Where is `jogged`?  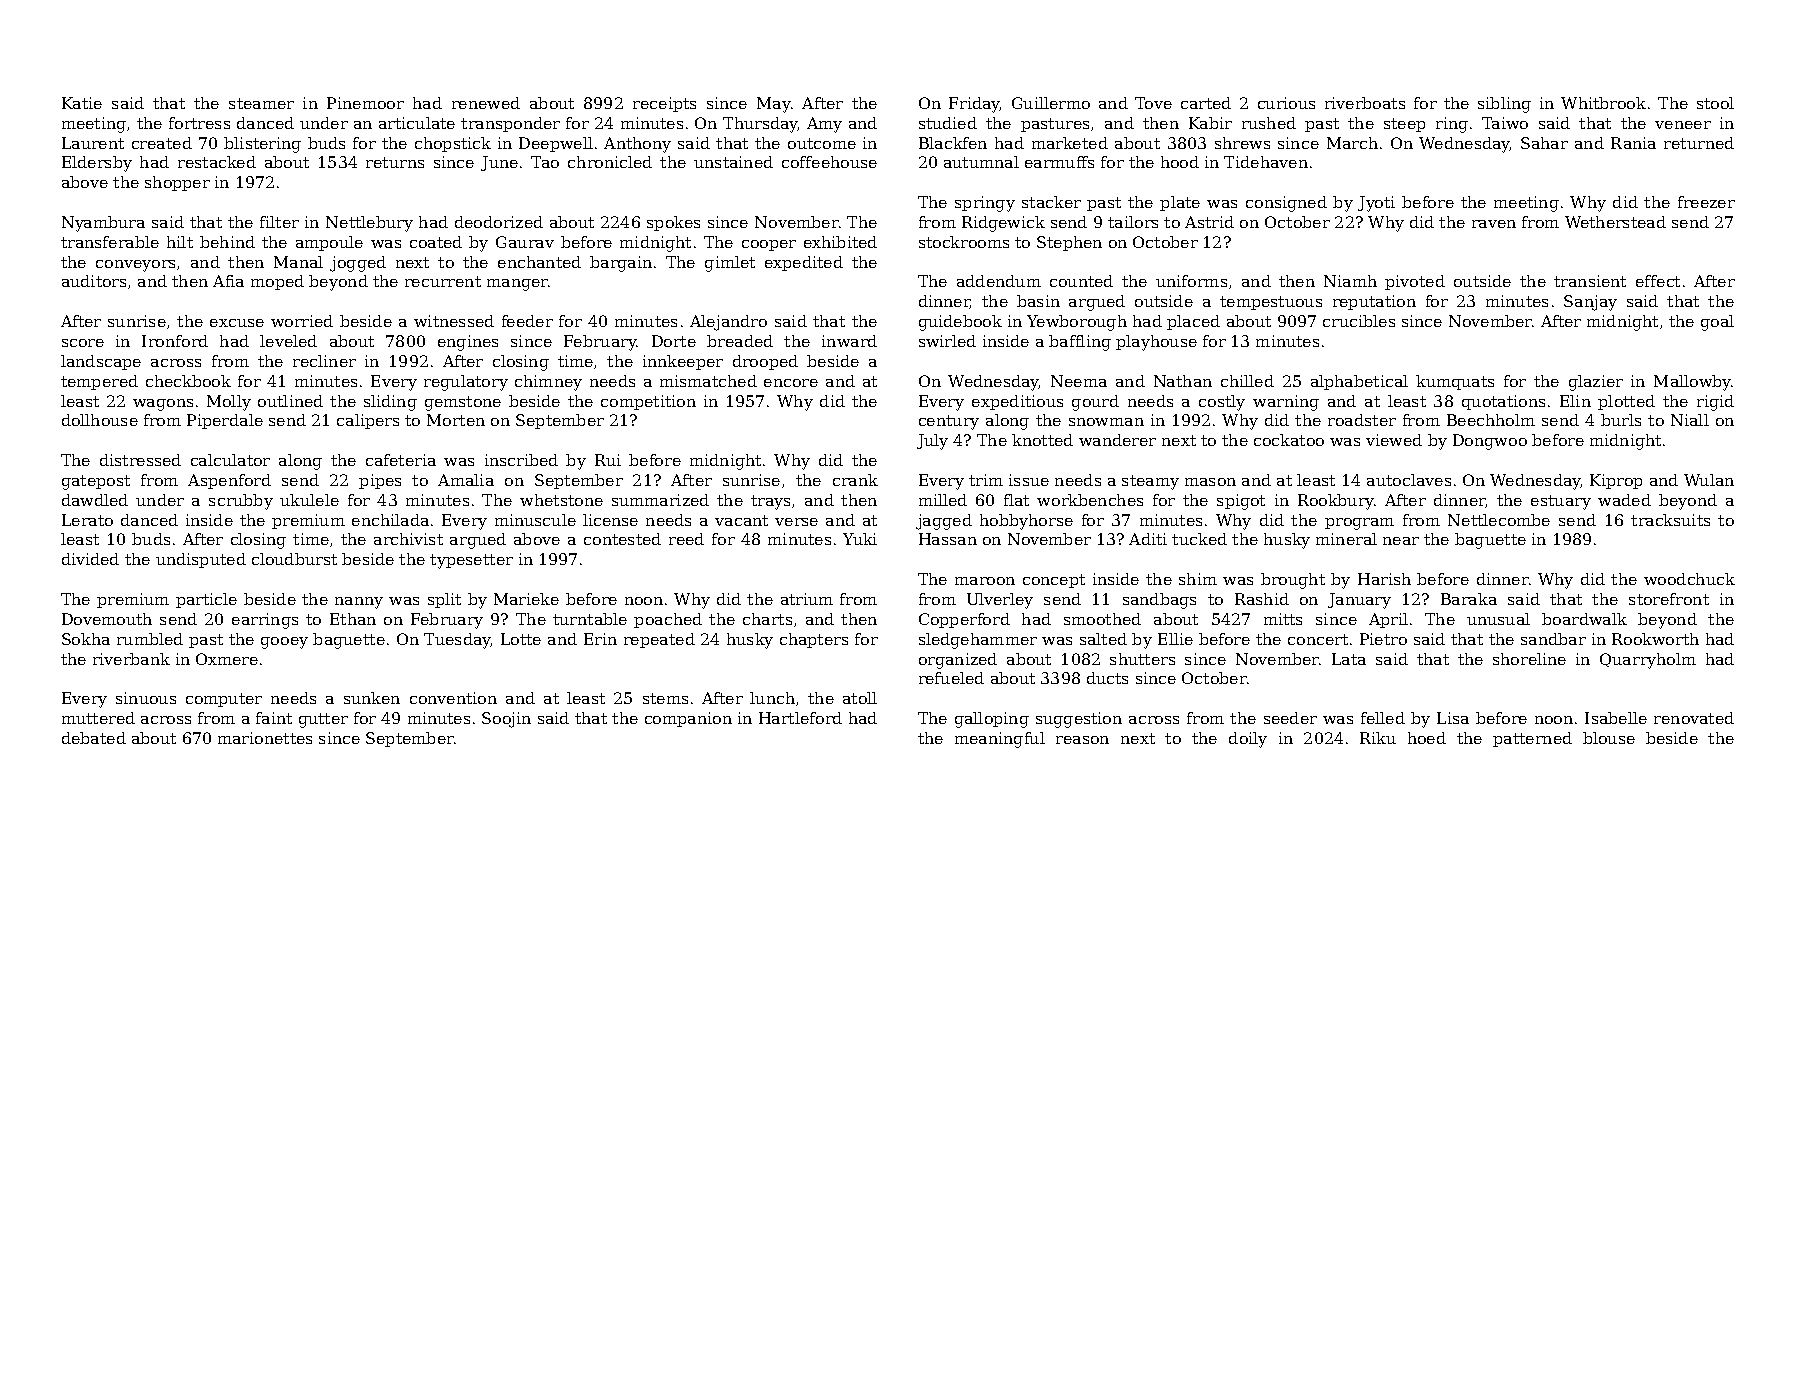
jogged is located at coordinates (358, 264).
